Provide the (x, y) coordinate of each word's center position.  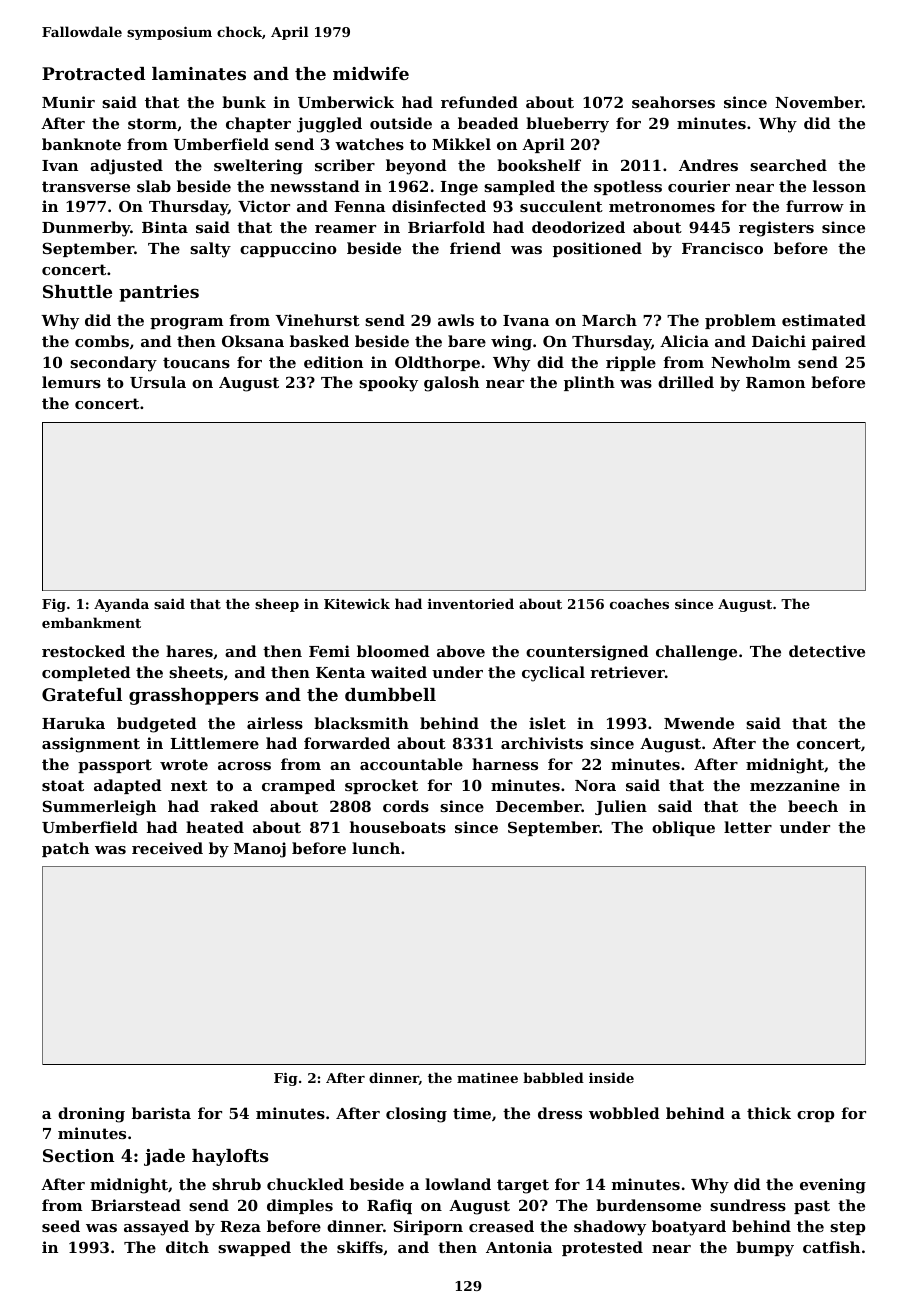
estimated (824, 320)
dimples (300, 1206)
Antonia (519, 1247)
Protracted (93, 73)
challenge (696, 653)
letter (748, 827)
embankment (91, 622)
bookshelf (539, 165)
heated (215, 827)
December (539, 806)
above (461, 651)
